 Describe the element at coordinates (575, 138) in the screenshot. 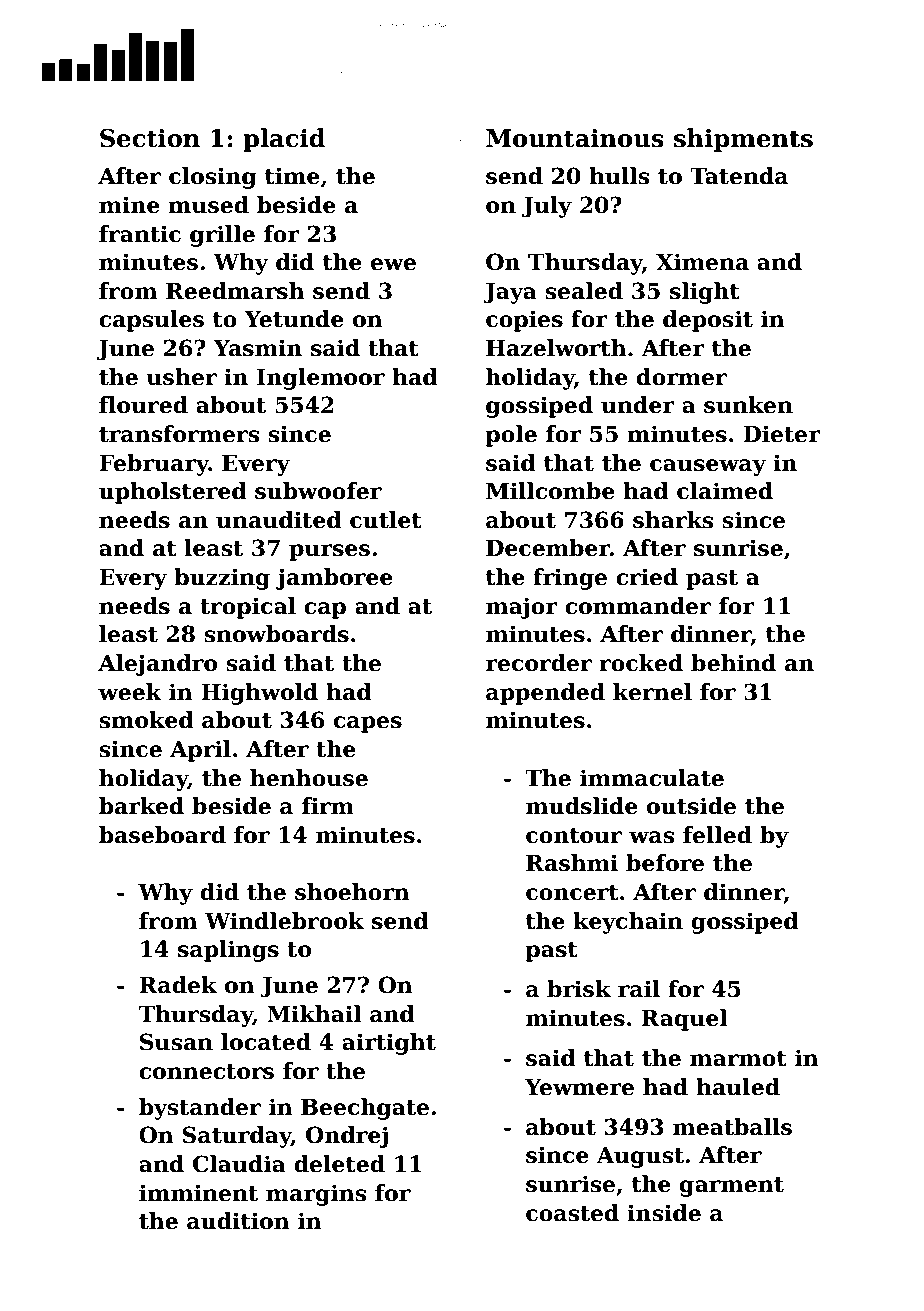

I see `Mountainous` at that location.
